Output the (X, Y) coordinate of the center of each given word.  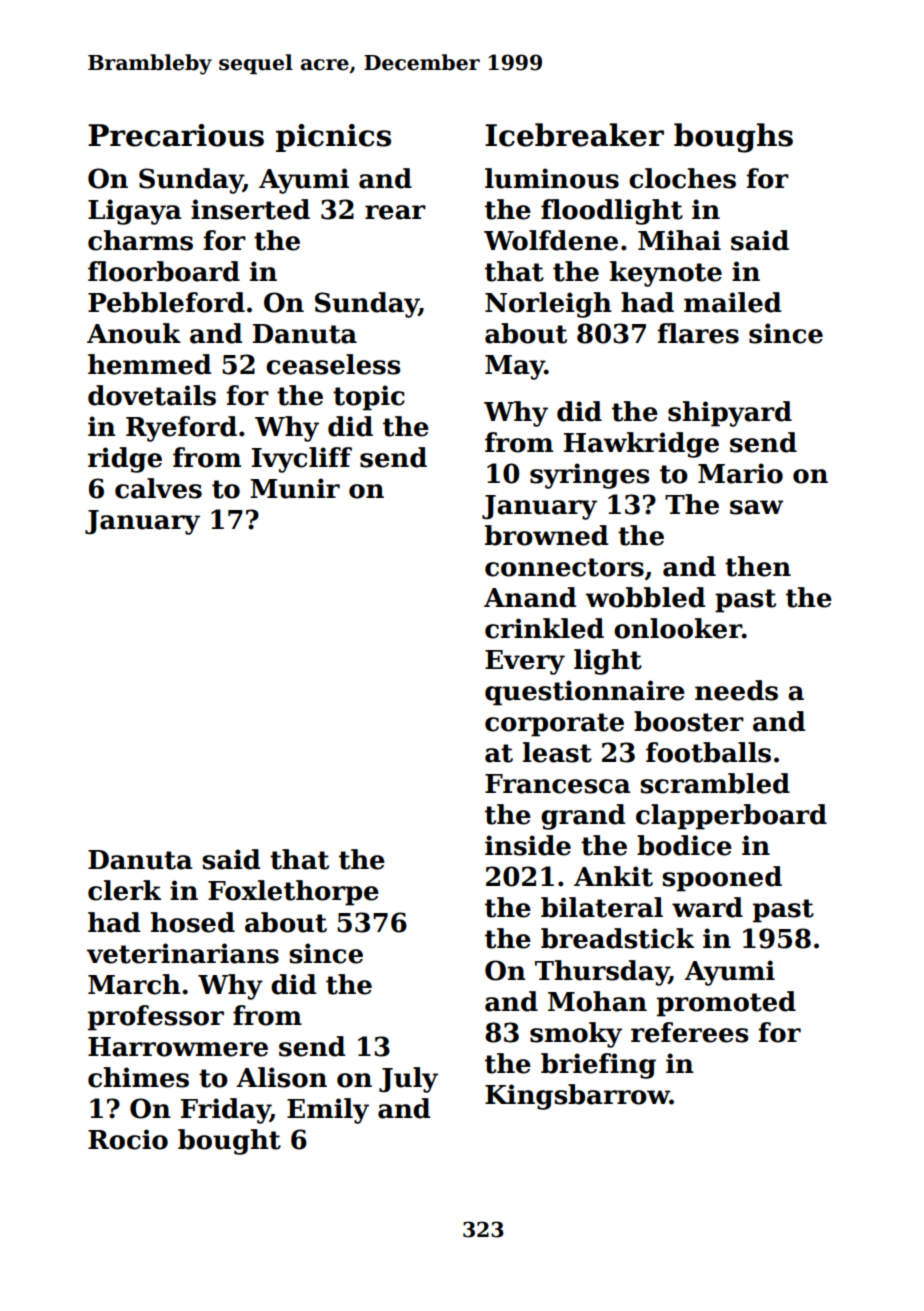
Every (525, 662)
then (758, 566)
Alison (281, 1077)
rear (395, 212)
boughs (733, 138)
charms (140, 240)
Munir (295, 488)
